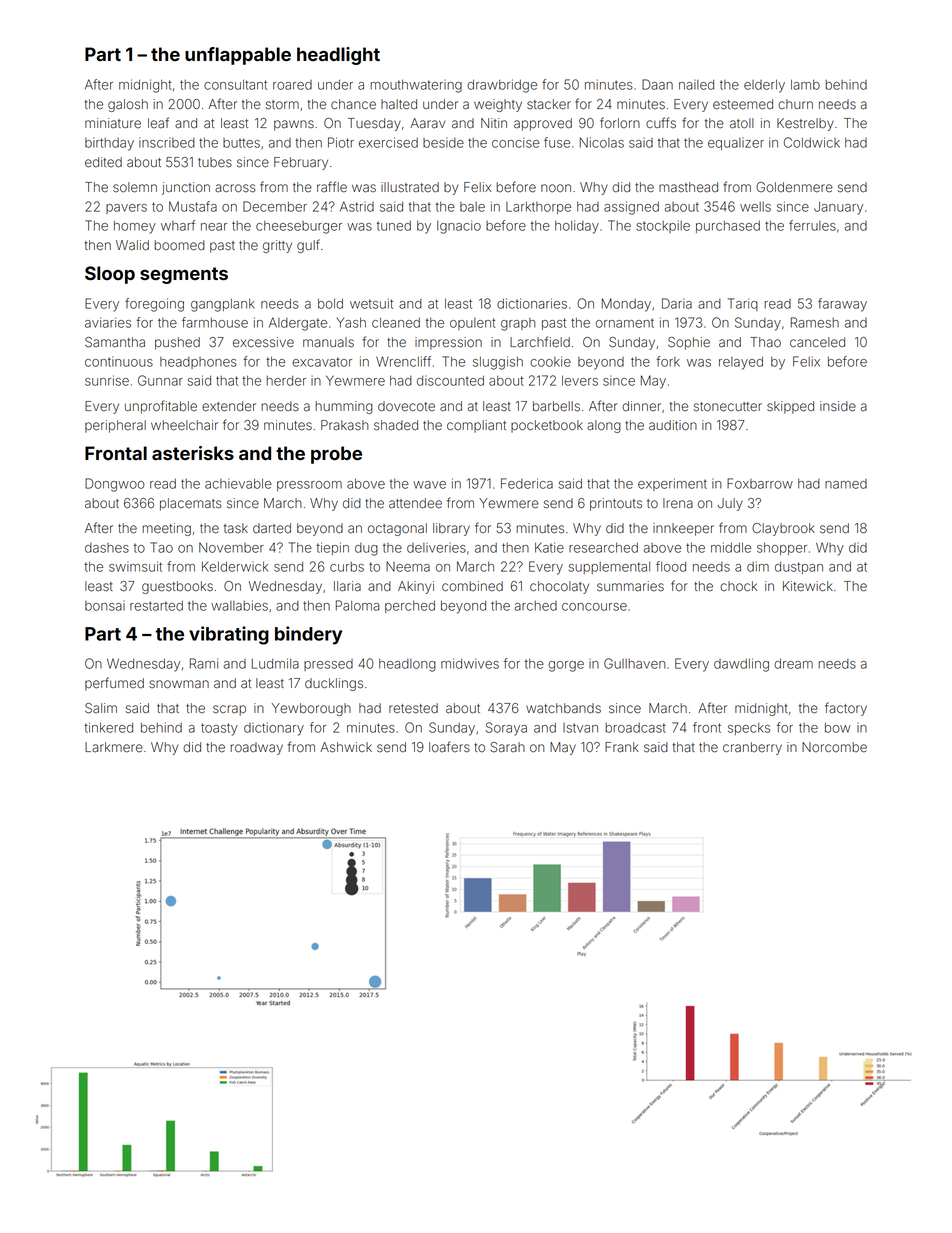  I want to click on Irena, so click(678, 503).
